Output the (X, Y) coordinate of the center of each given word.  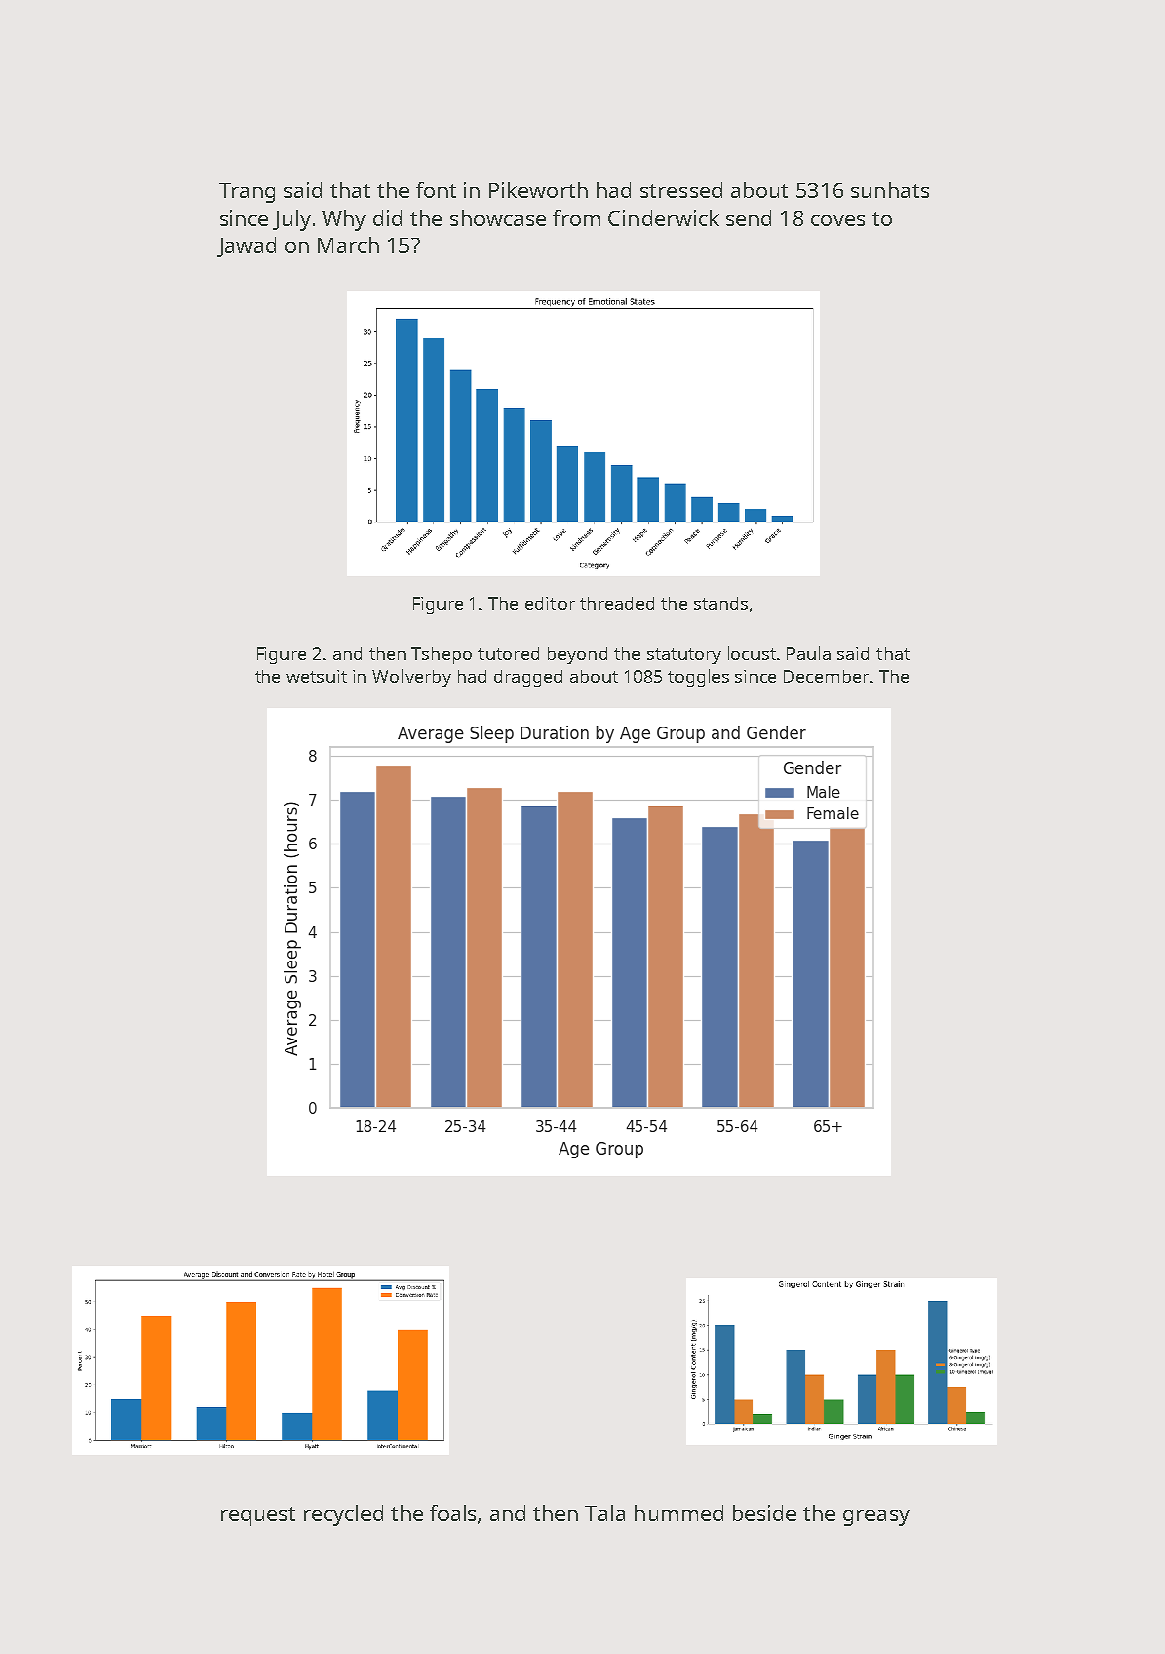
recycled (343, 1515)
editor (550, 603)
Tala (605, 1513)
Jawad (246, 247)
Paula (809, 653)
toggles (698, 678)
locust (752, 653)
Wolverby (411, 678)
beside (764, 1513)
